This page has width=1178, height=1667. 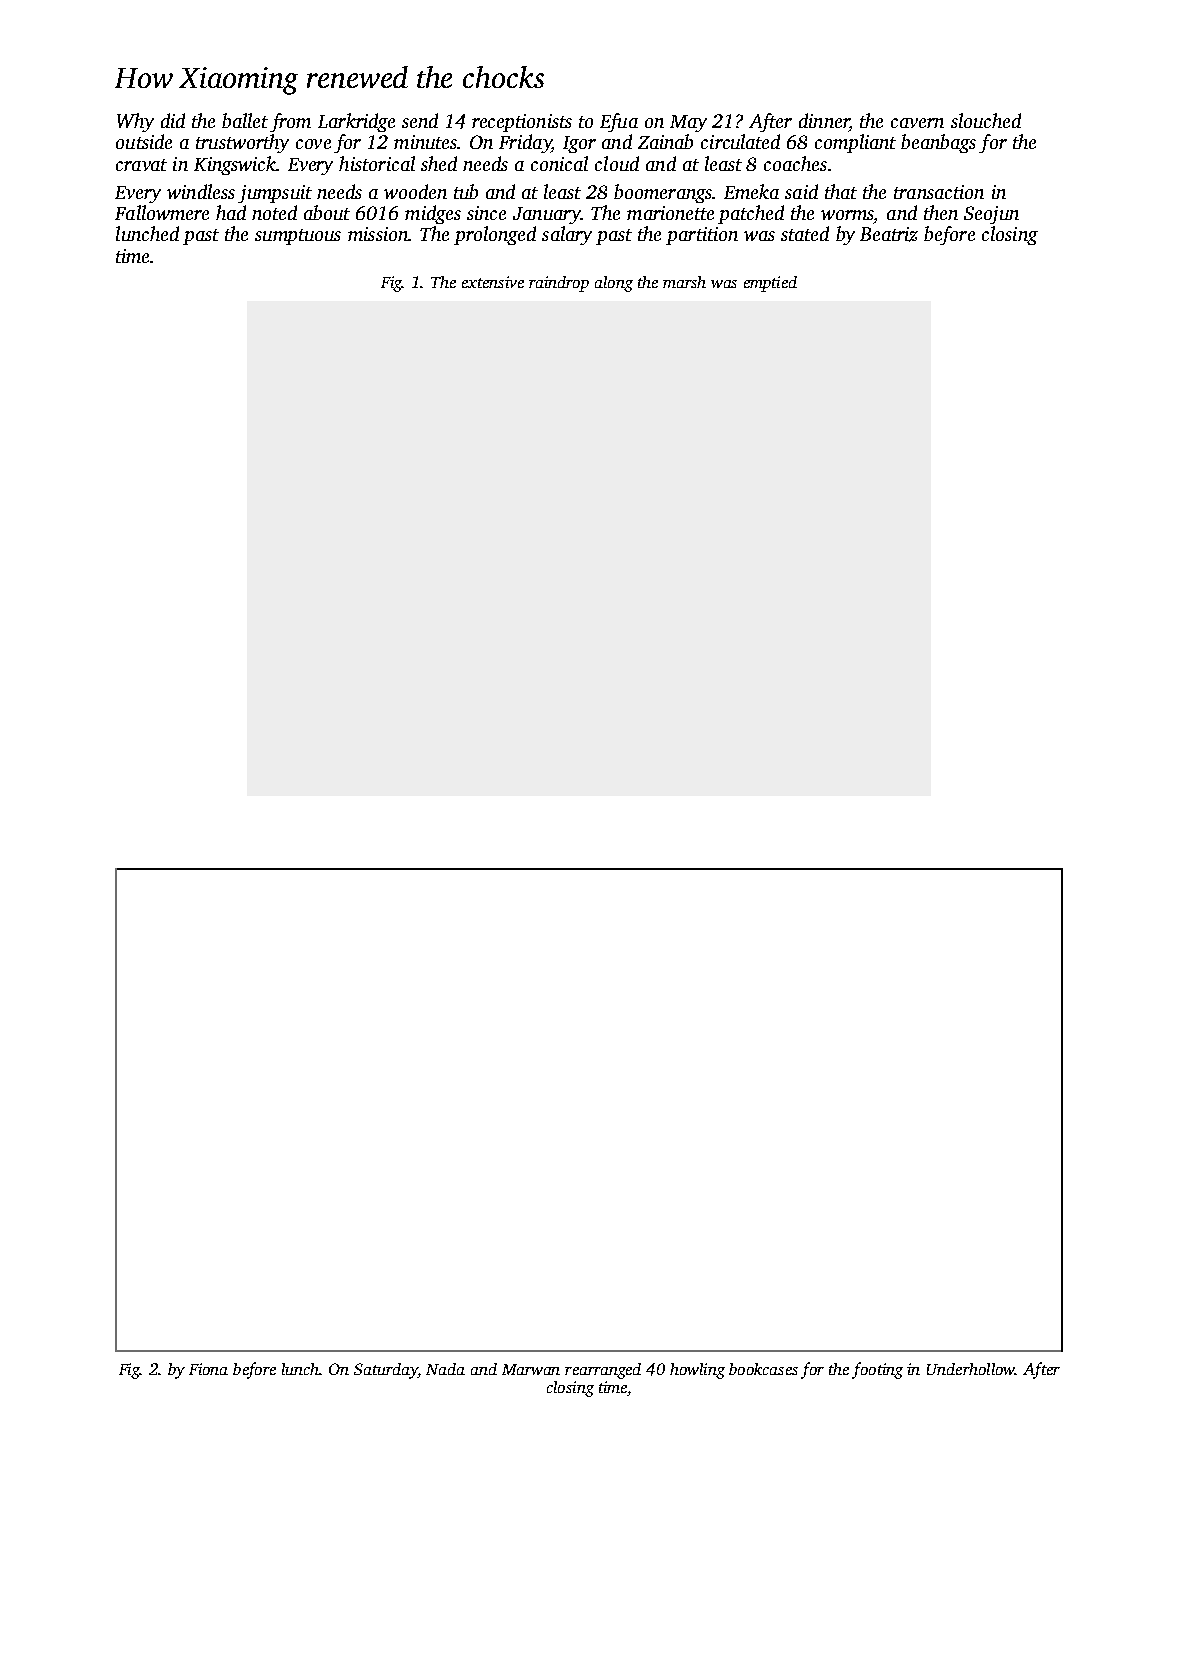 I want to click on emptied, so click(x=770, y=284).
